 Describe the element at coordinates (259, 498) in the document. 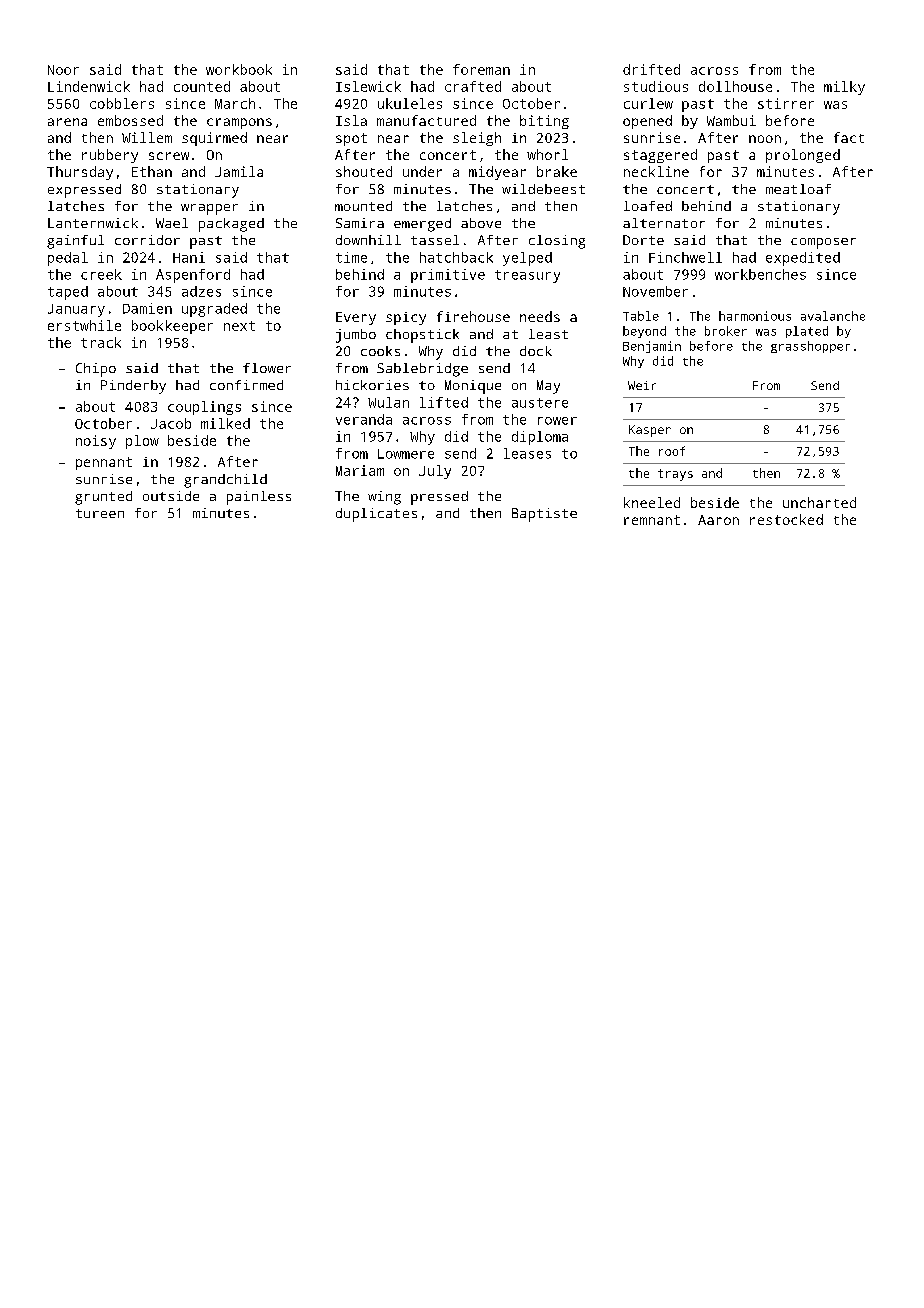

I see `painless` at that location.
